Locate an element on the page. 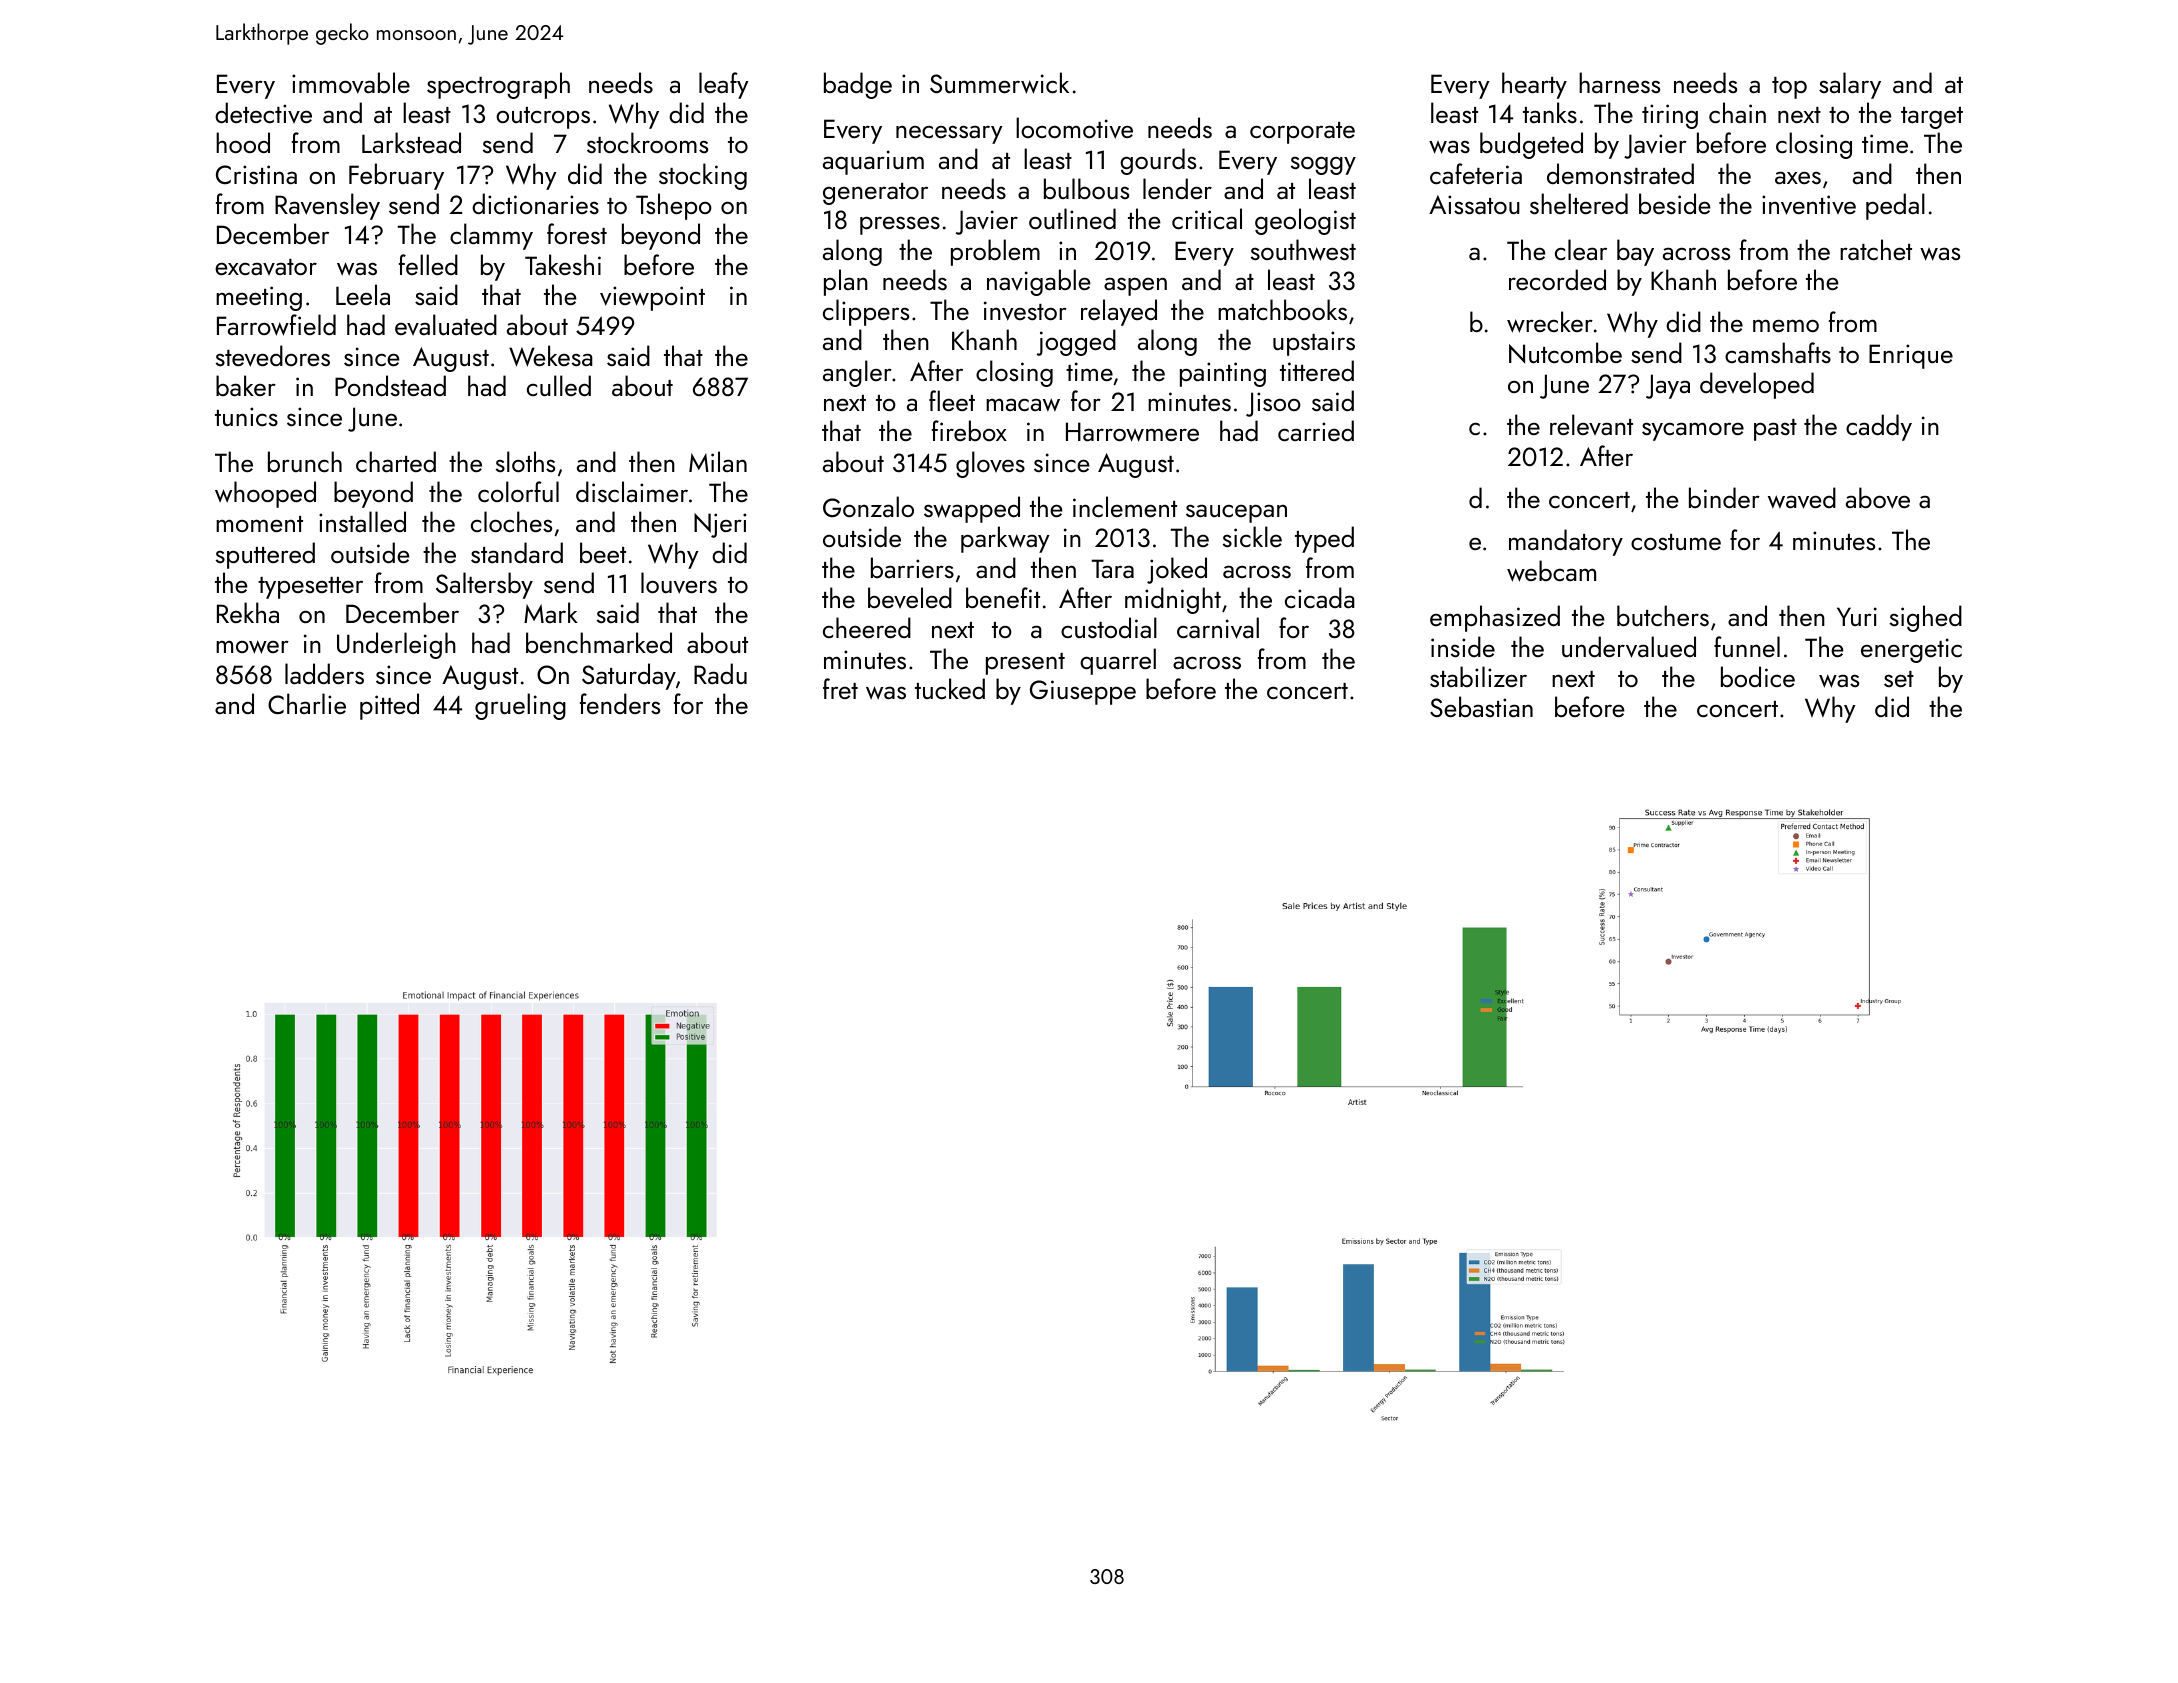 The height and width of the document is (1683, 2178). top is located at coordinates (1789, 88).
